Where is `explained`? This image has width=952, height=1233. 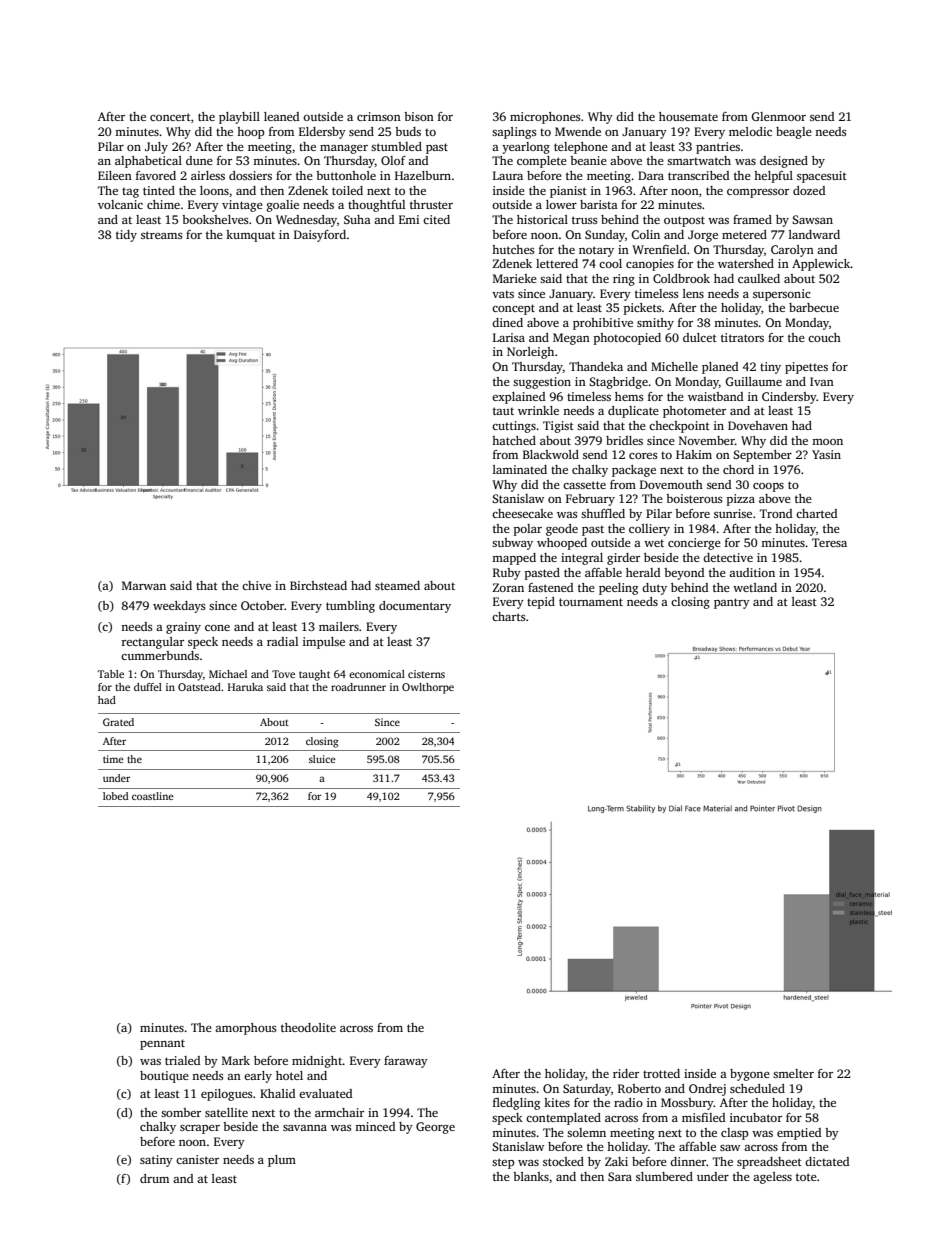
explained is located at coordinates (518, 398).
